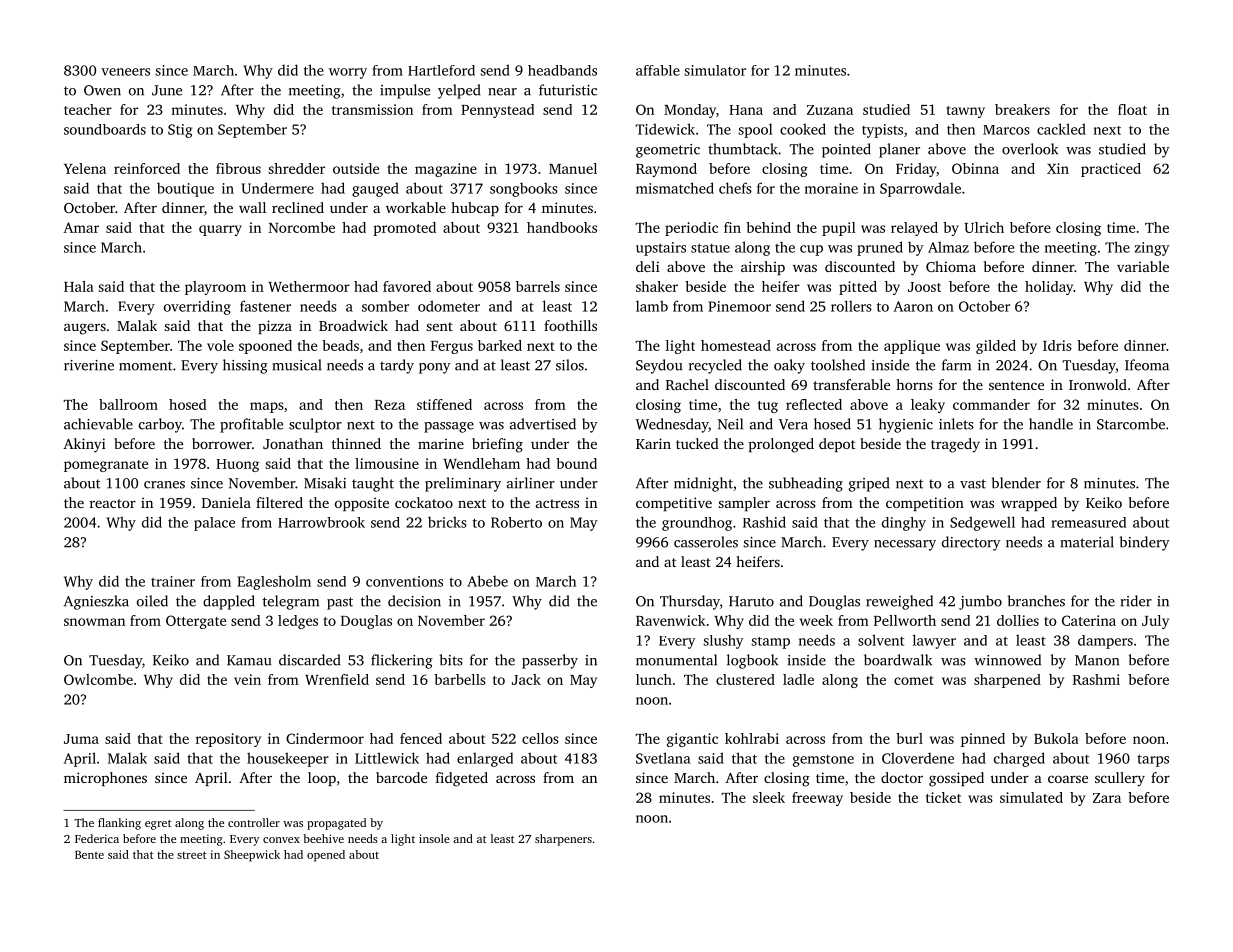 The height and width of the screenshot is (952, 1233). Describe the element at coordinates (659, 366) in the screenshot. I see `Seydou` at that location.
